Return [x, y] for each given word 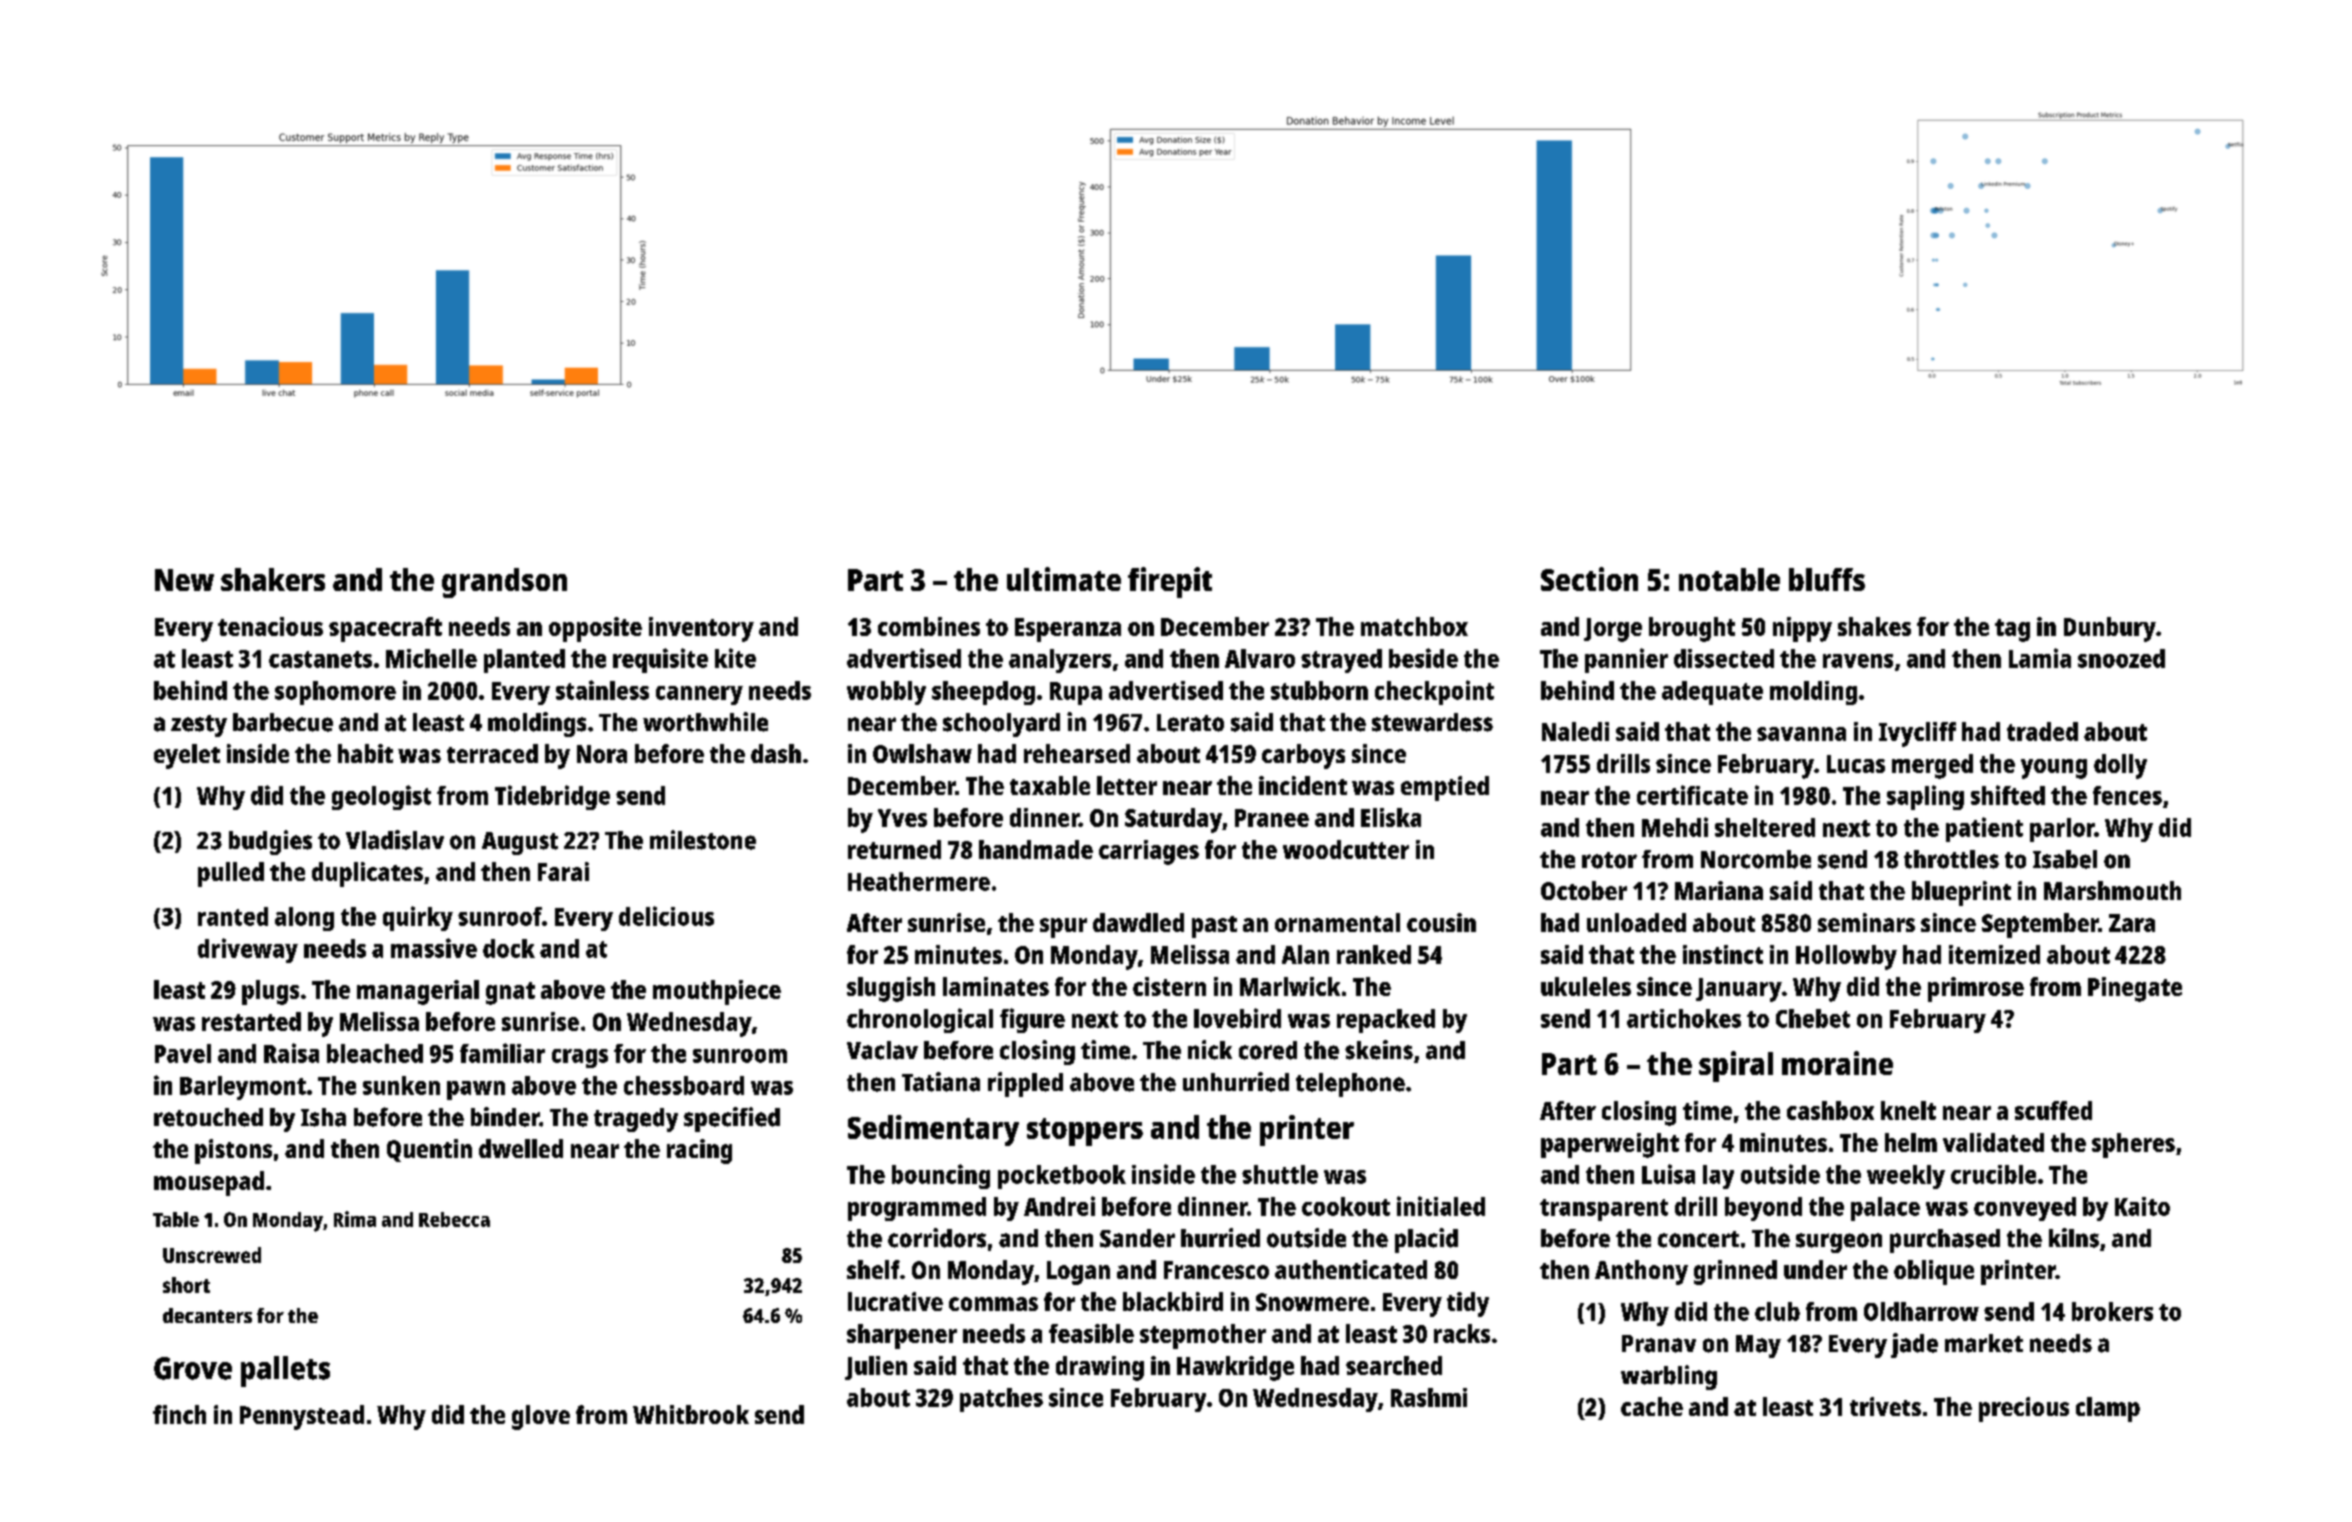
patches [1001, 1400]
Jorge [1613, 630]
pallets [285, 1371]
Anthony [1641, 1272]
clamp [2108, 1409]
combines [929, 626]
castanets [320, 659]
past [1214, 927]
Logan [1078, 1273]
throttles [1951, 859]
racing [699, 1151]
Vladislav [395, 840]
